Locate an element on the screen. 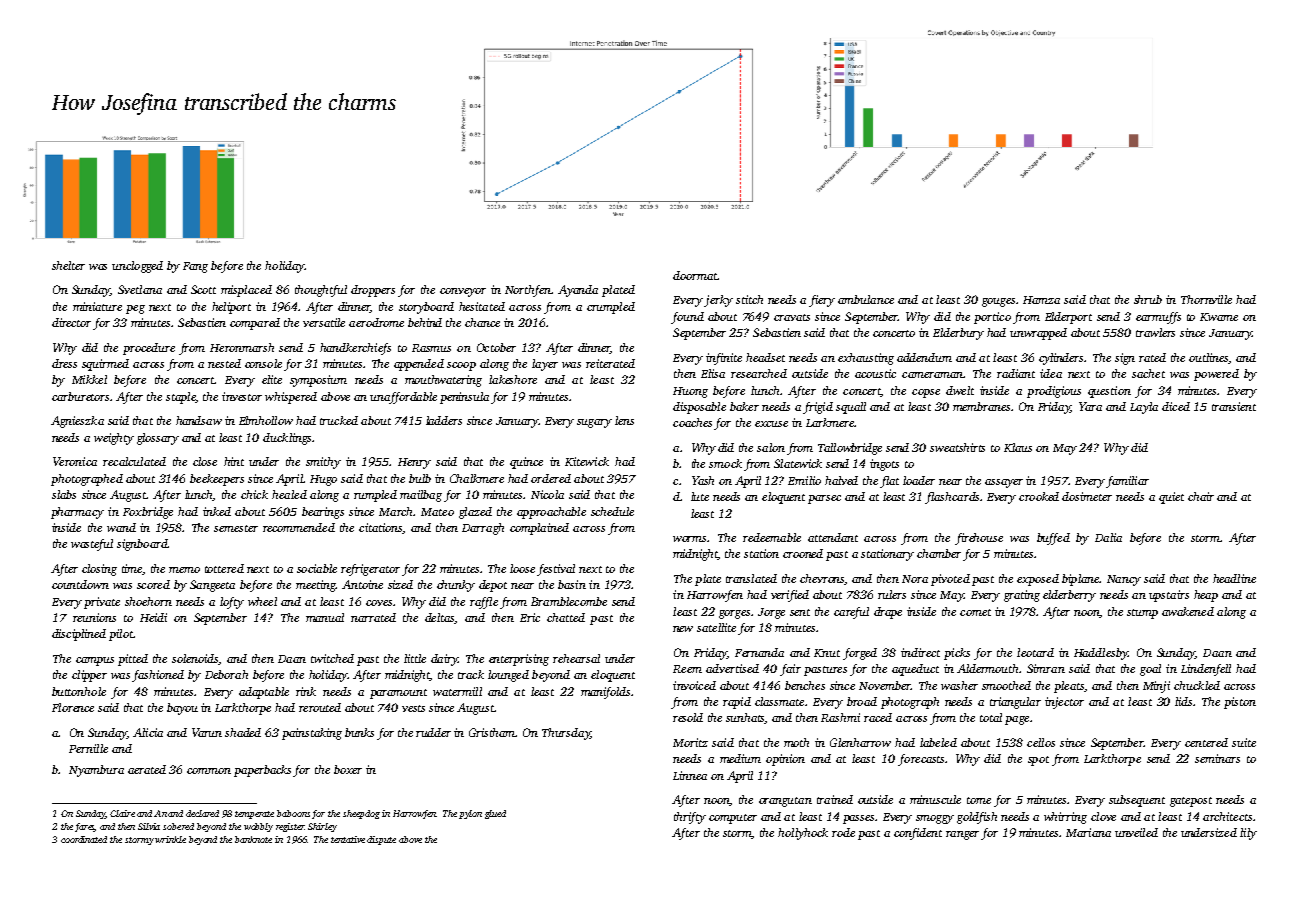 The image size is (1308, 924). versatile is located at coordinates (324, 322).
